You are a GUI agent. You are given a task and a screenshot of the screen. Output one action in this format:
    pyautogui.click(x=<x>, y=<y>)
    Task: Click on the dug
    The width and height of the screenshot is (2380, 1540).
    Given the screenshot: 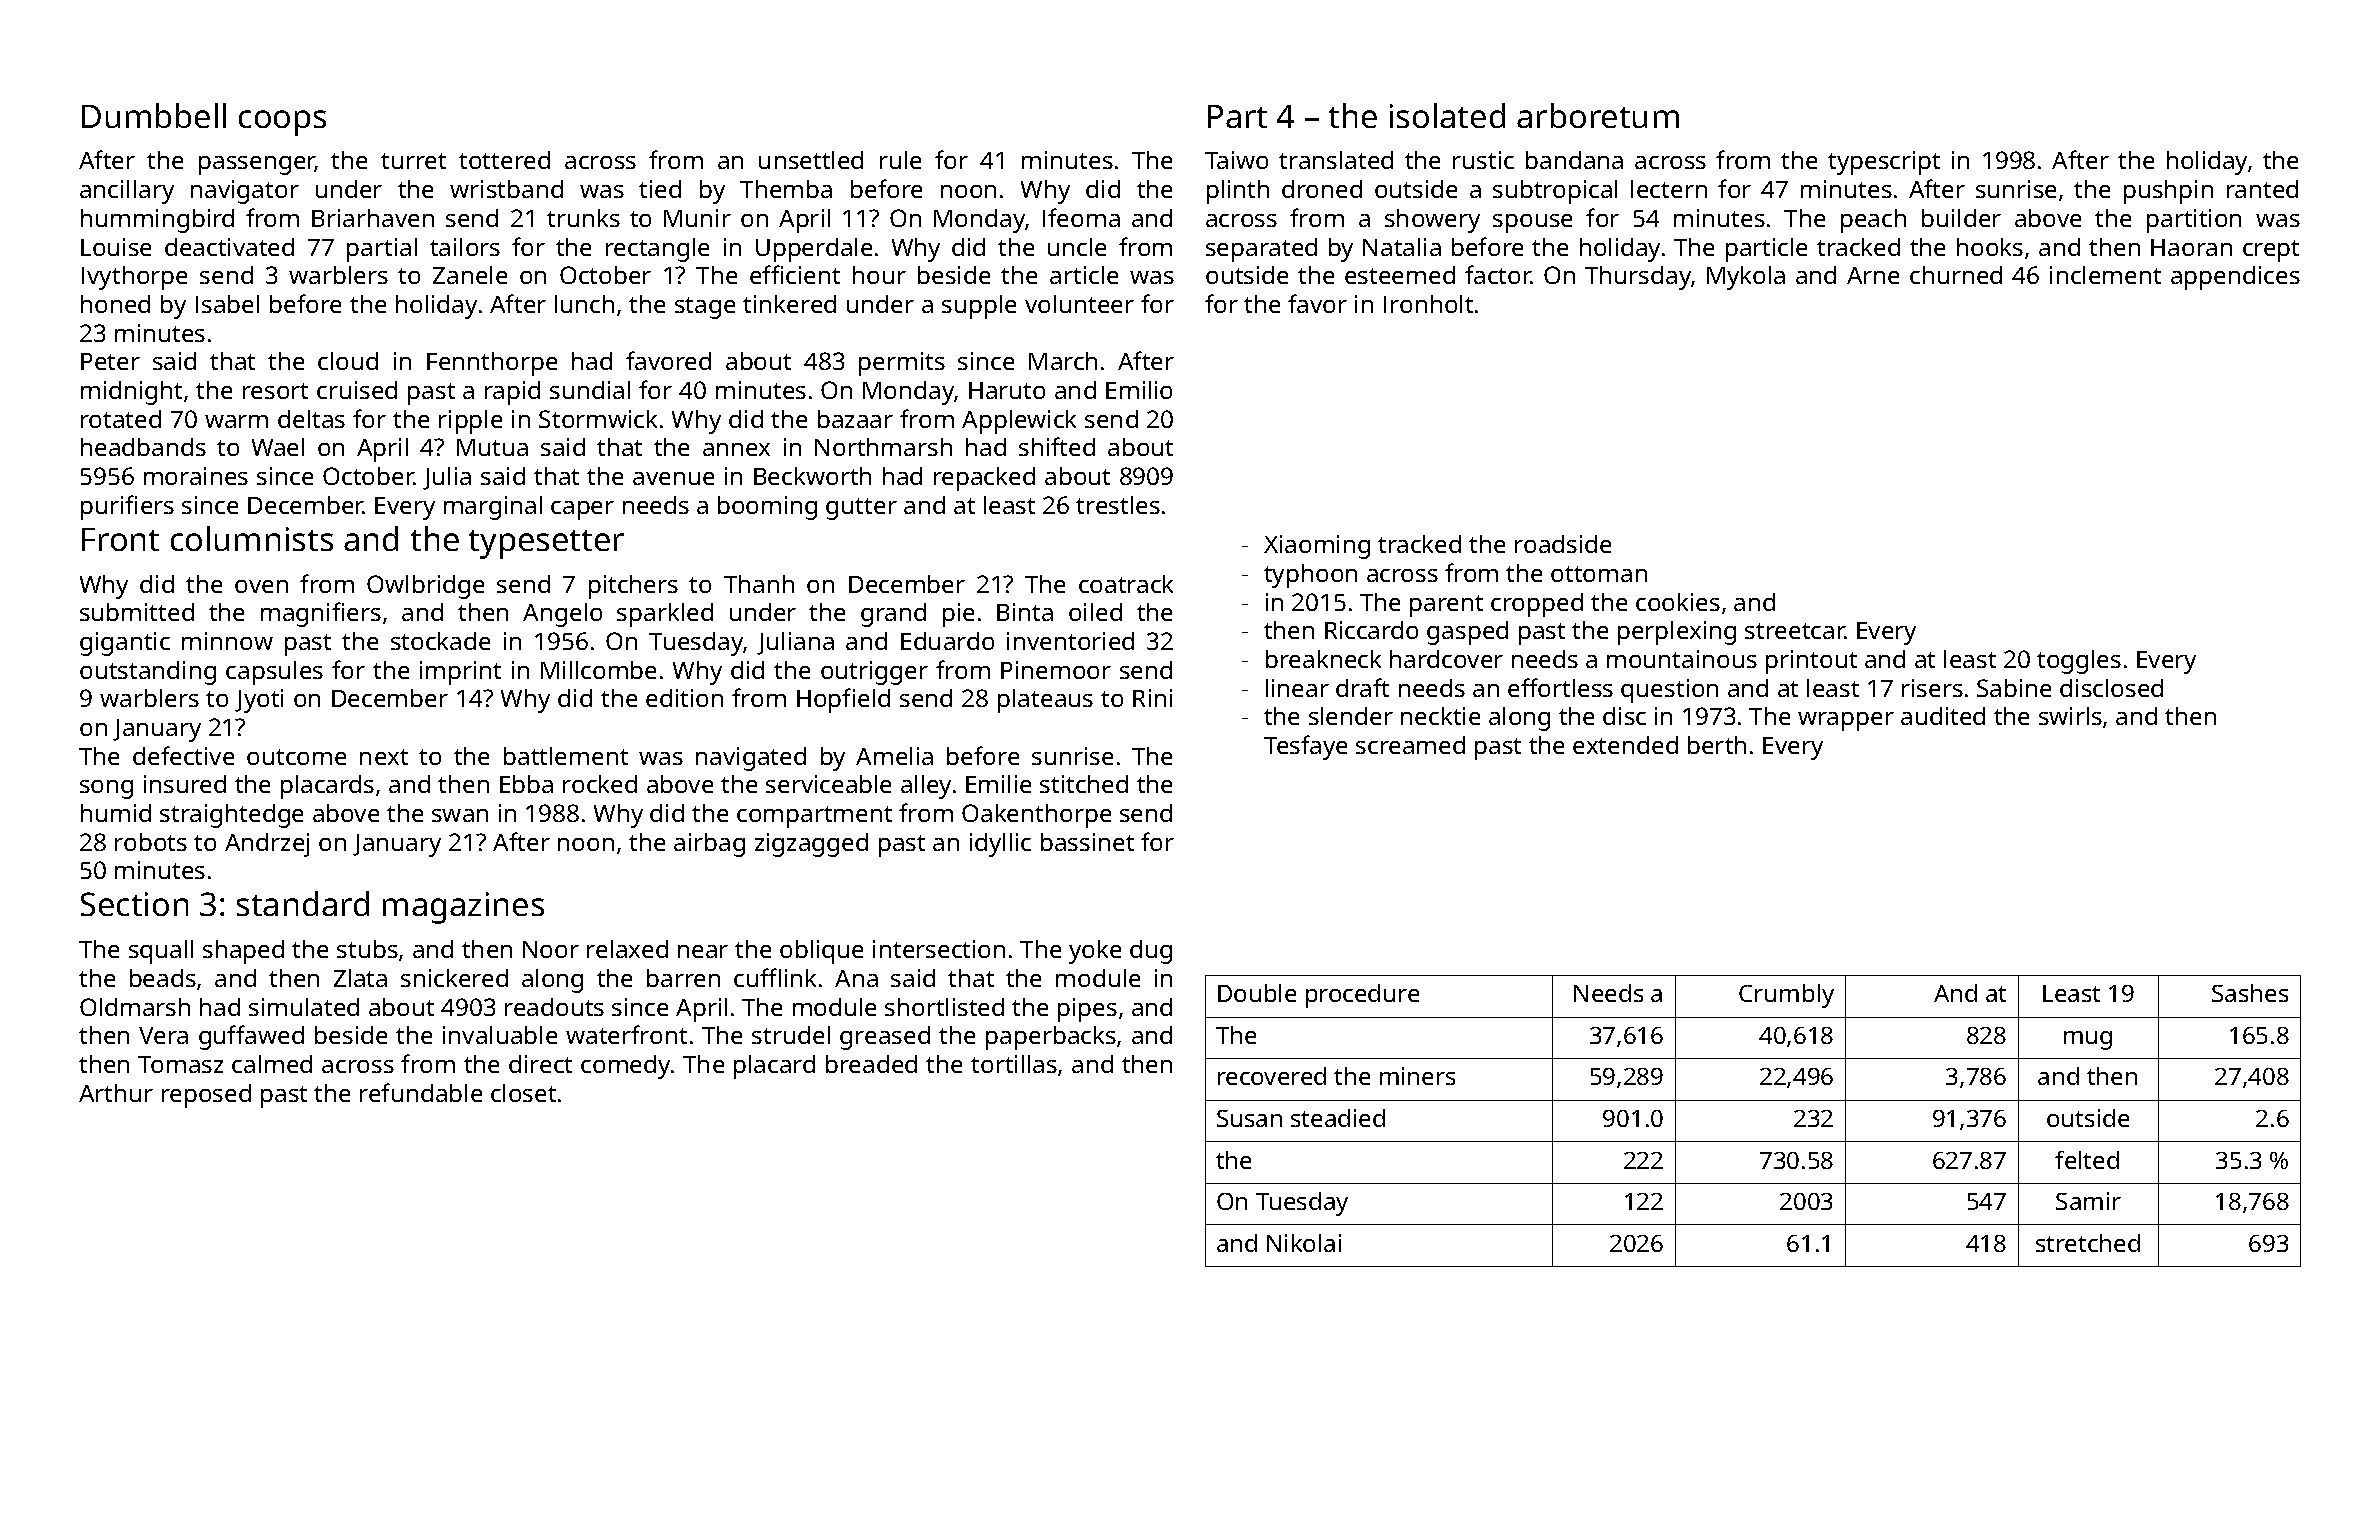 What is the action you would take?
    pyautogui.click(x=1151, y=952)
